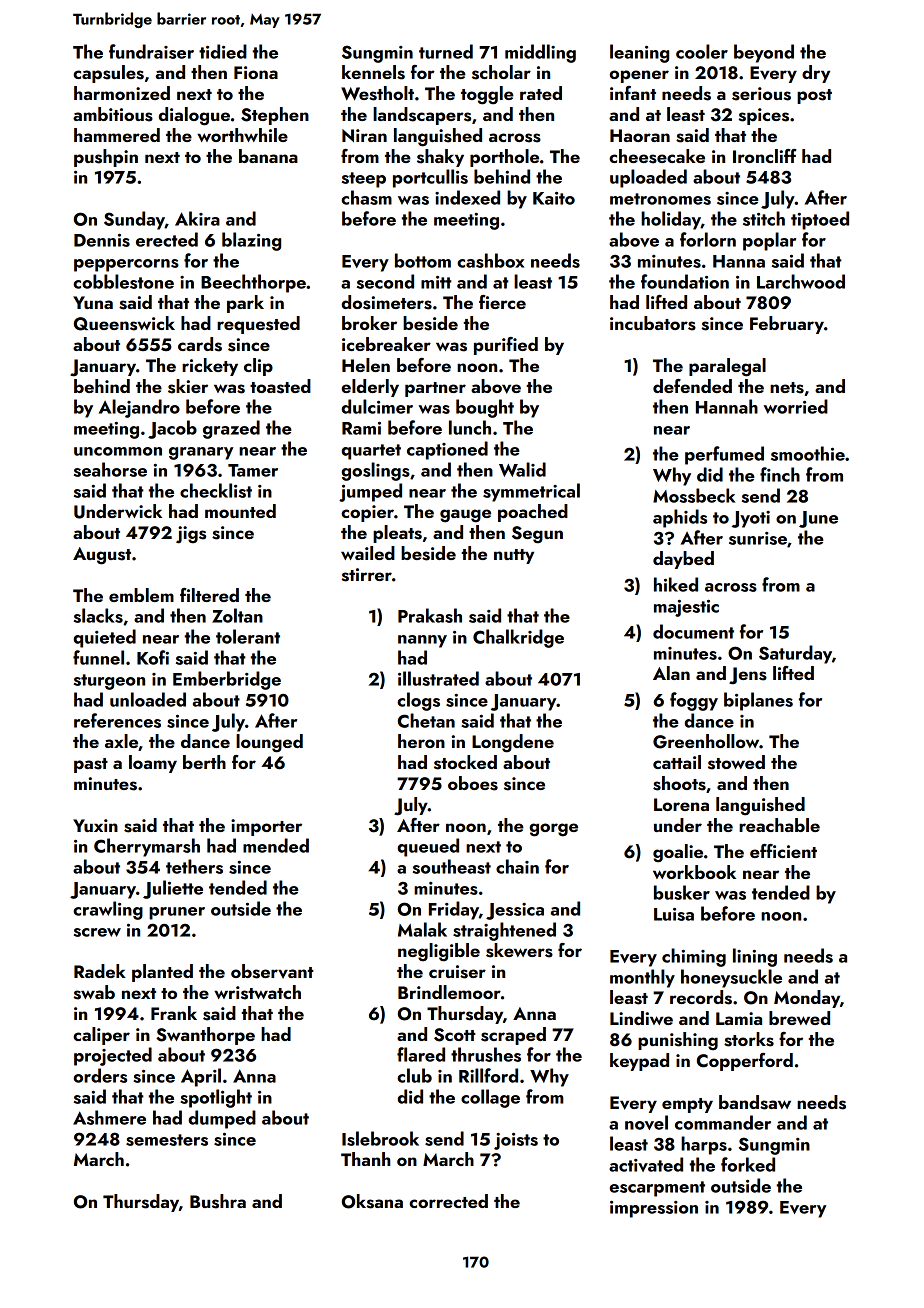  Describe the element at coordinates (796, 406) in the screenshot. I see `worried` at that location.
